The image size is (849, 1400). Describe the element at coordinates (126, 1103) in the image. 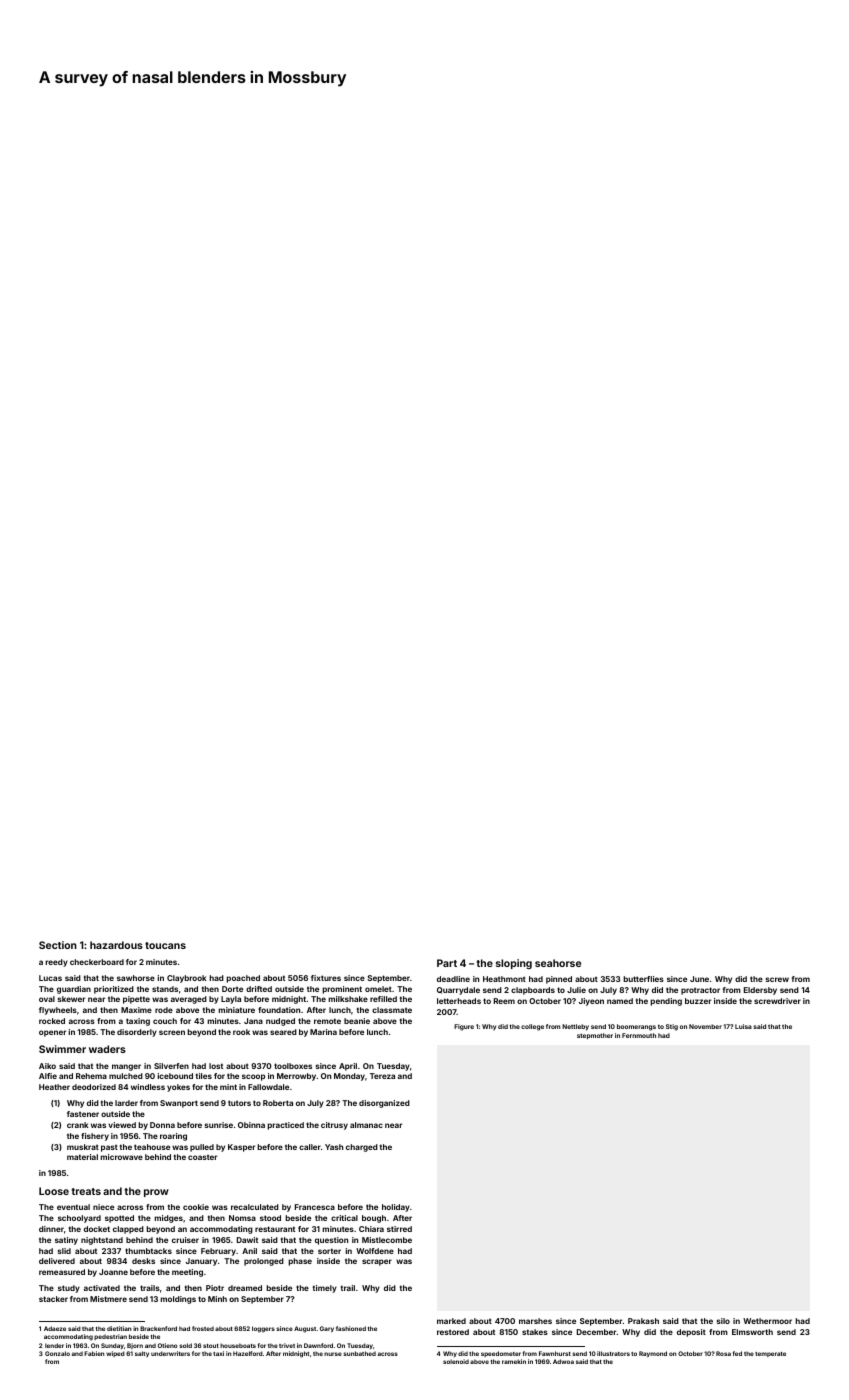

I see `larder` at that location.
